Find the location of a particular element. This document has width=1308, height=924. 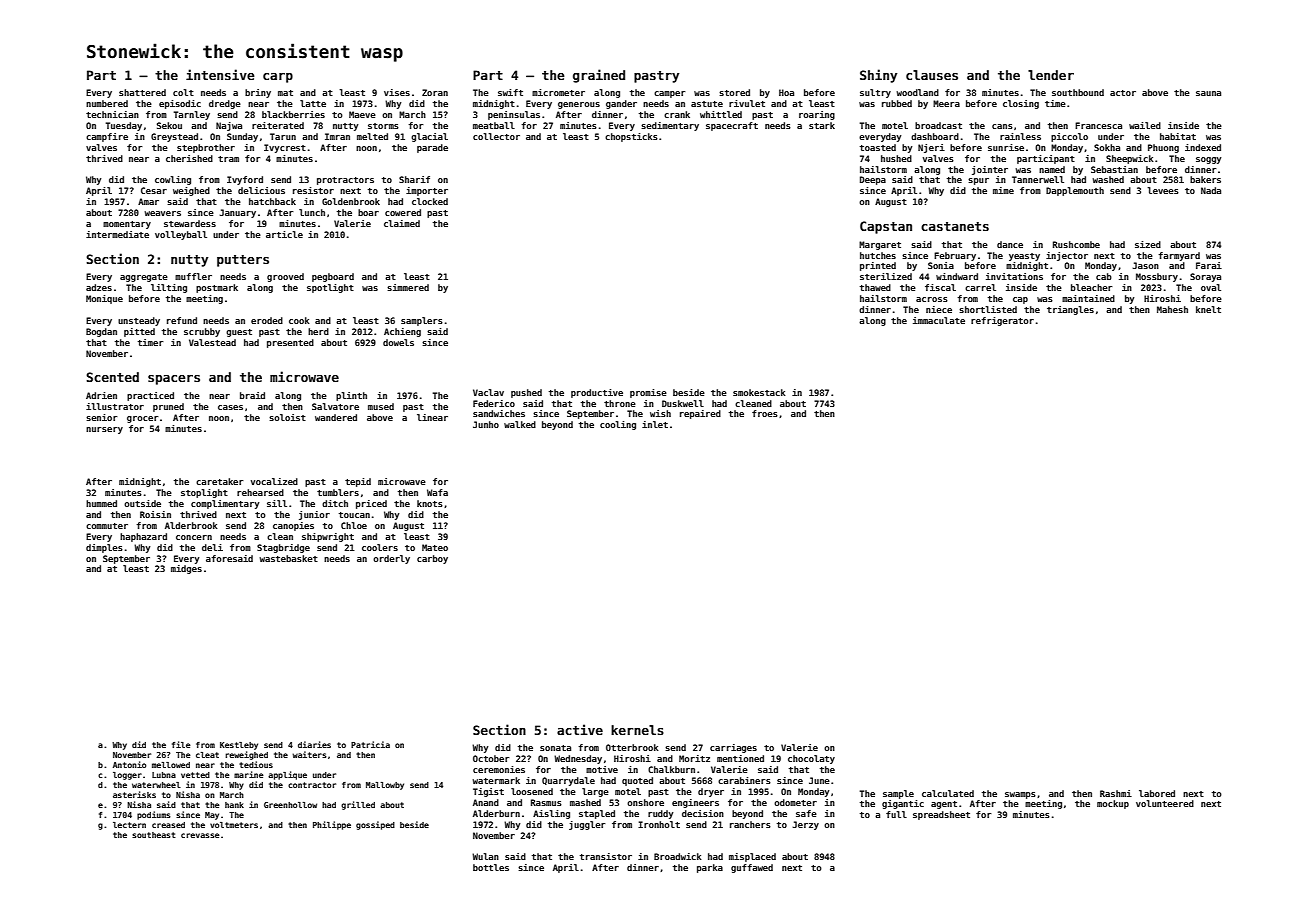

Achieng is located at coordinates (402, 332).
